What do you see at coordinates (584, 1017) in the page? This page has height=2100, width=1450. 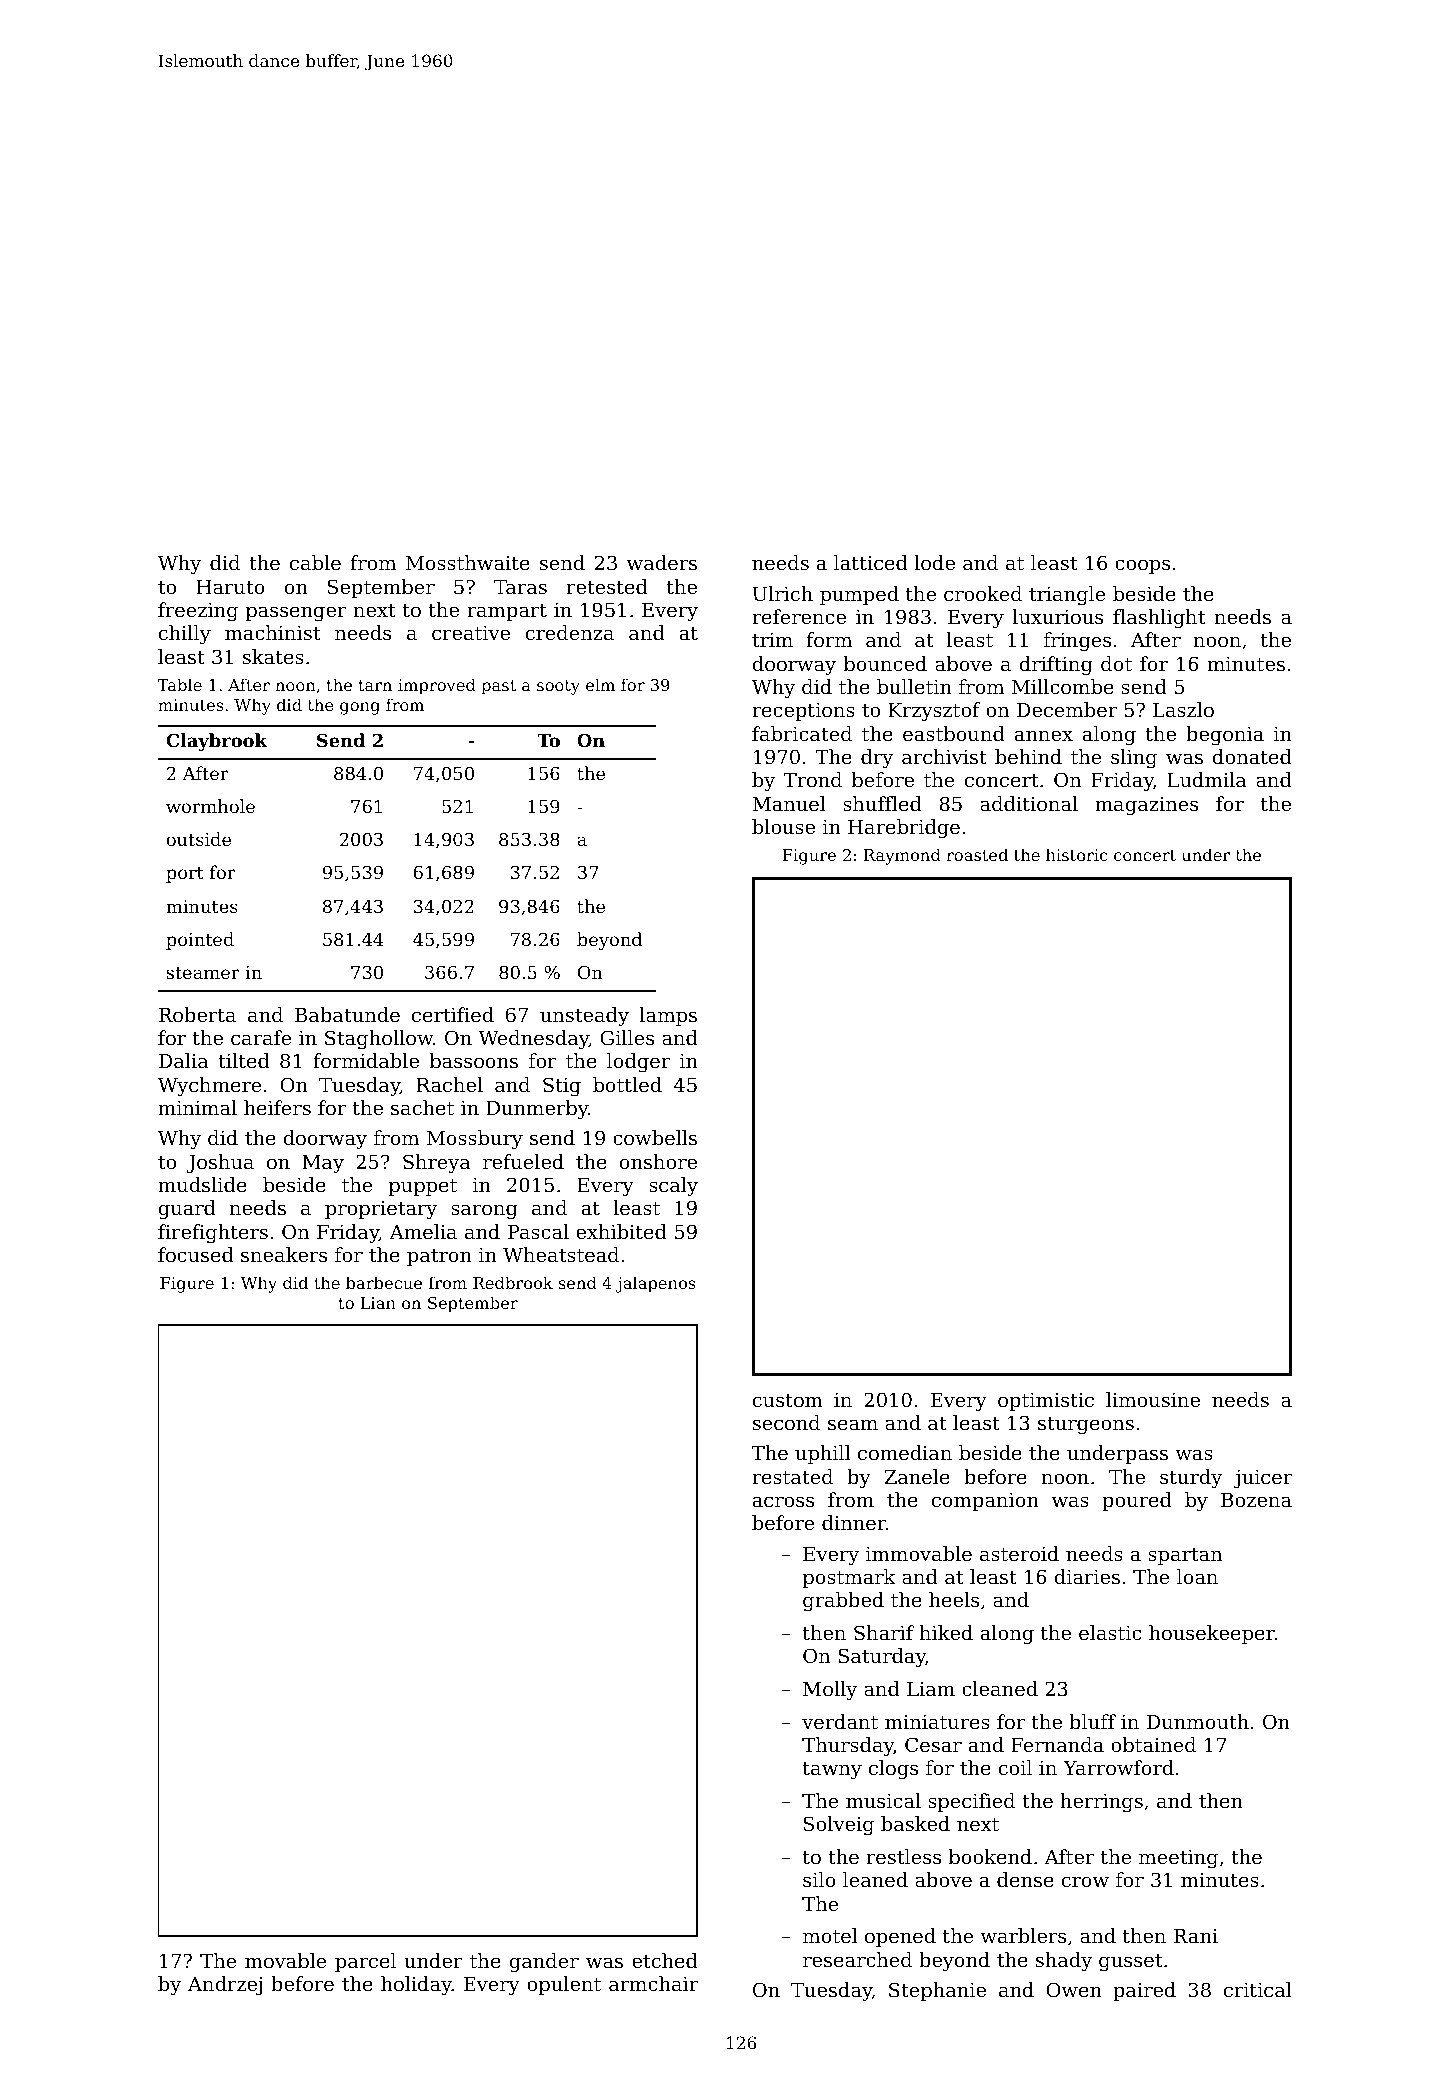 I see `unsteady` at bounding box center [584, 1017].
